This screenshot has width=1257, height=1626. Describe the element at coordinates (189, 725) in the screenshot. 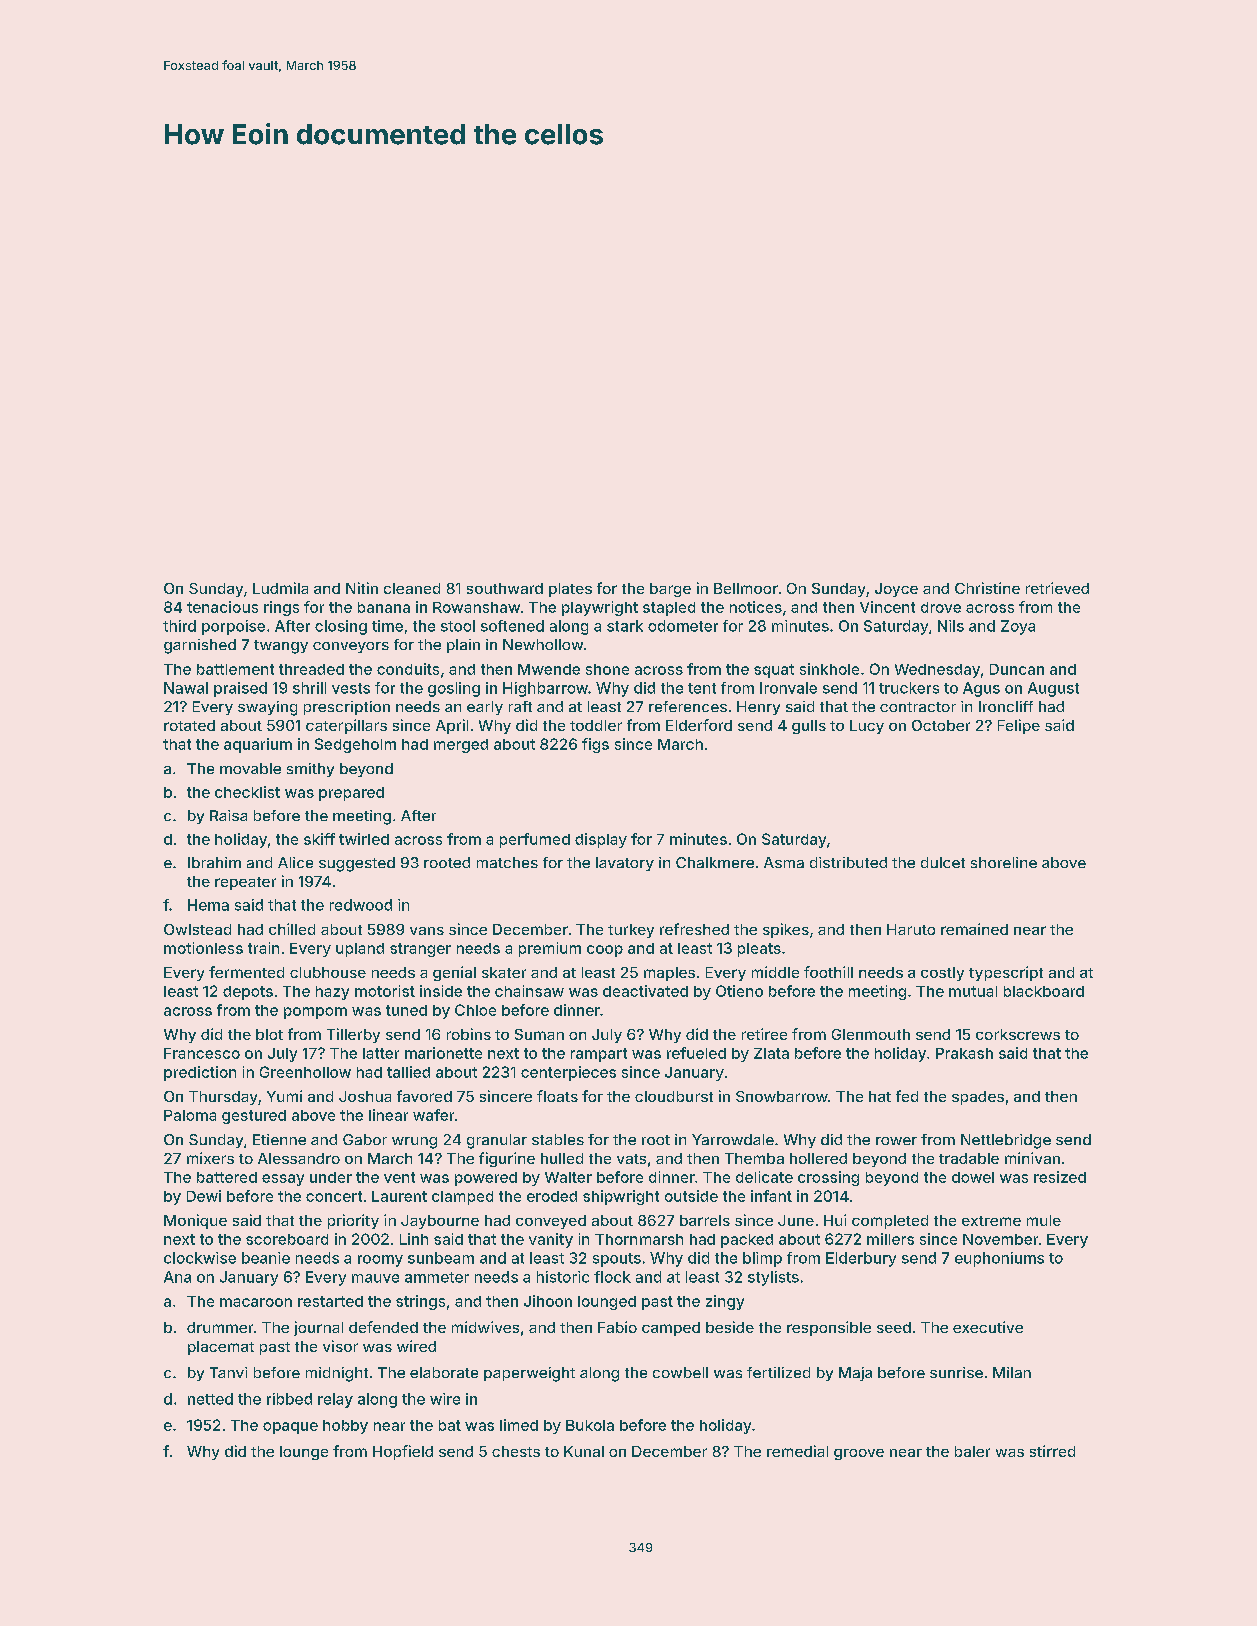

I see `rotated` at that location.
